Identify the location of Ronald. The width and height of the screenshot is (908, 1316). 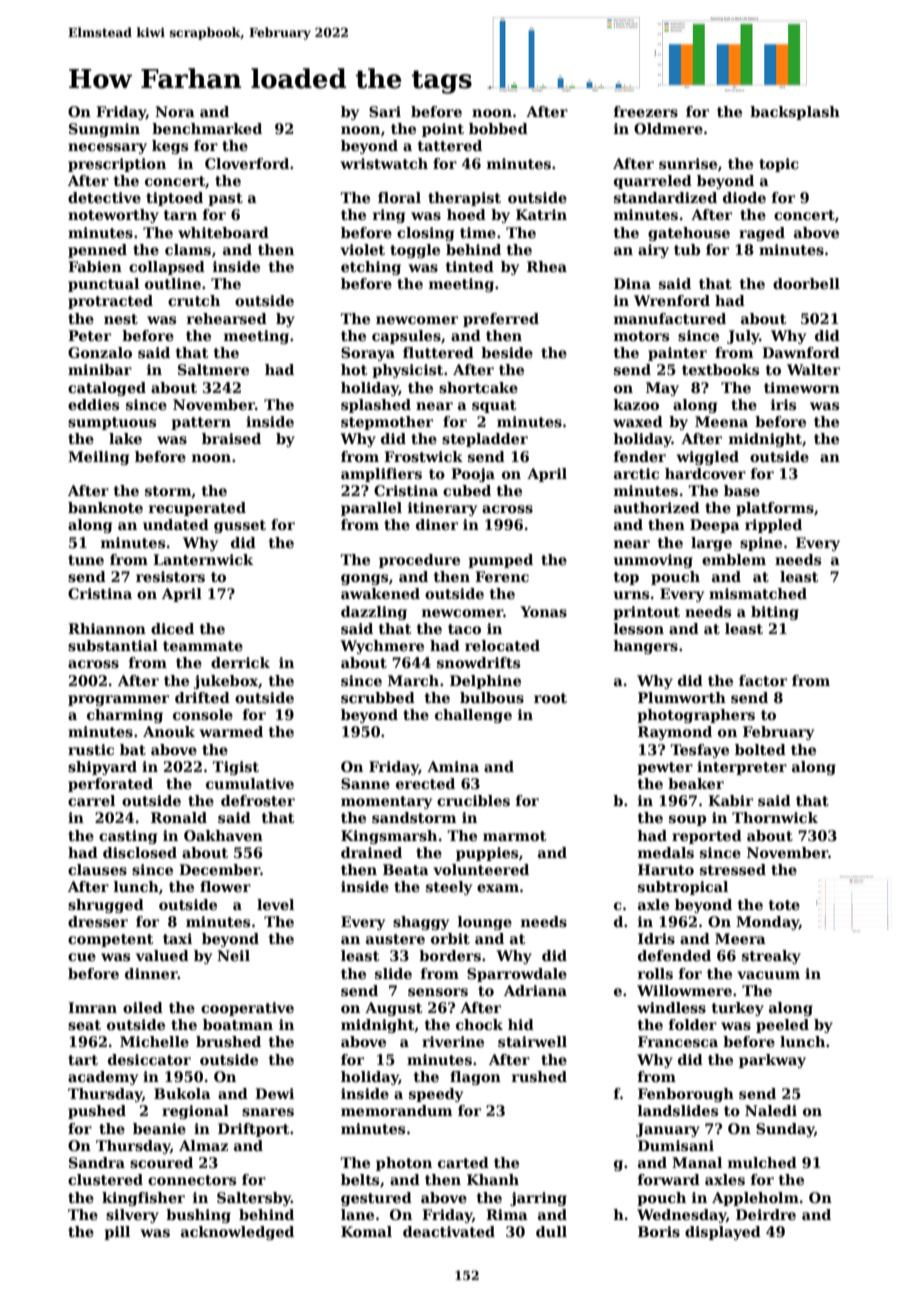
(179, 817).
